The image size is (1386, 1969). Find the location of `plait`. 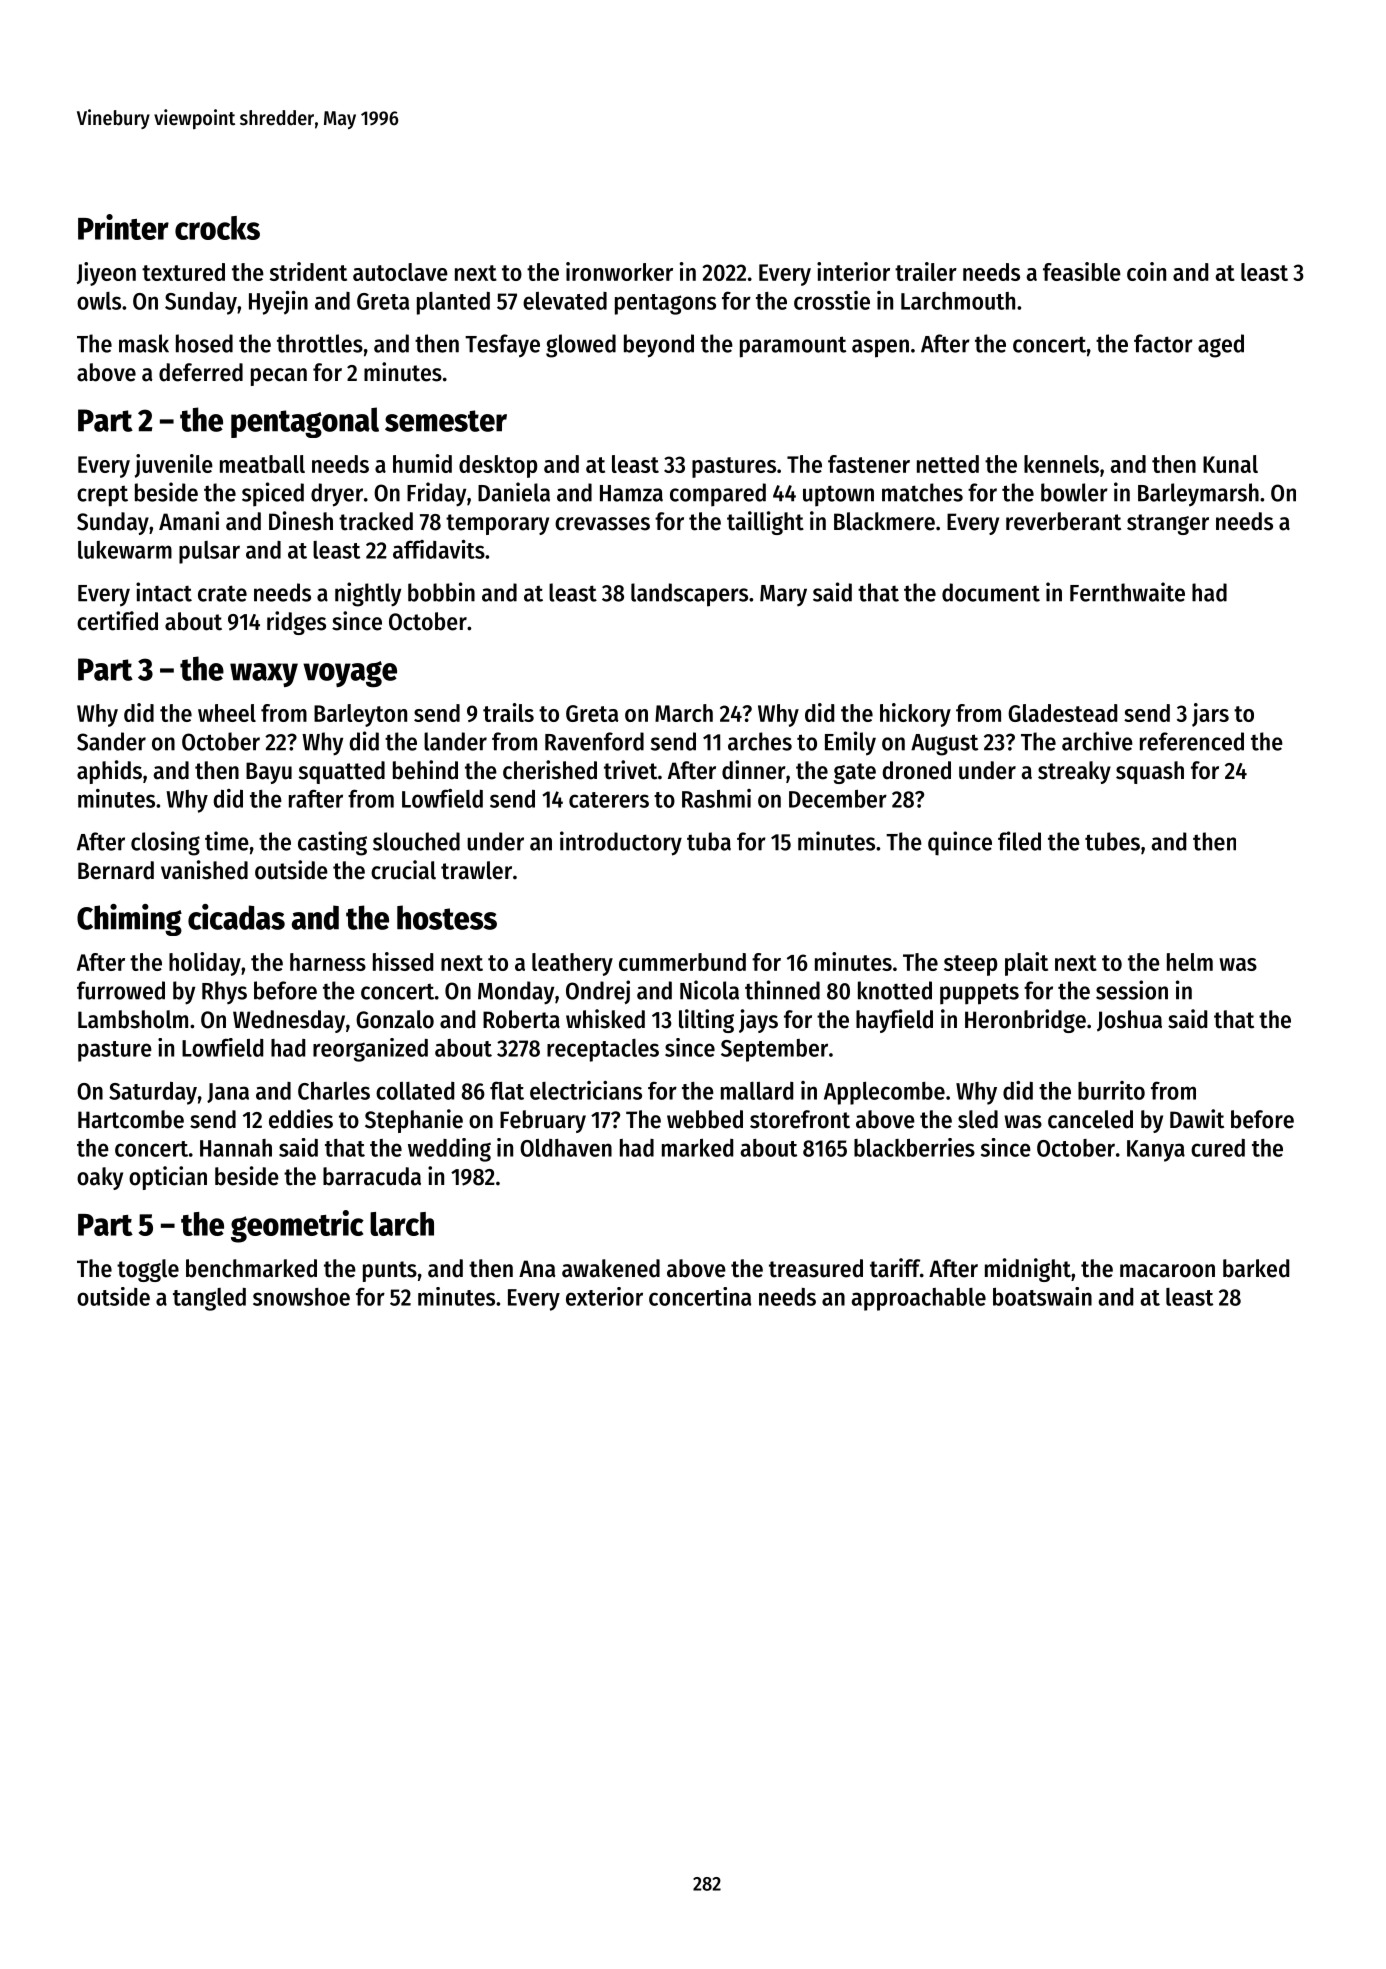

plait is located at coordinates (1026, 964).
